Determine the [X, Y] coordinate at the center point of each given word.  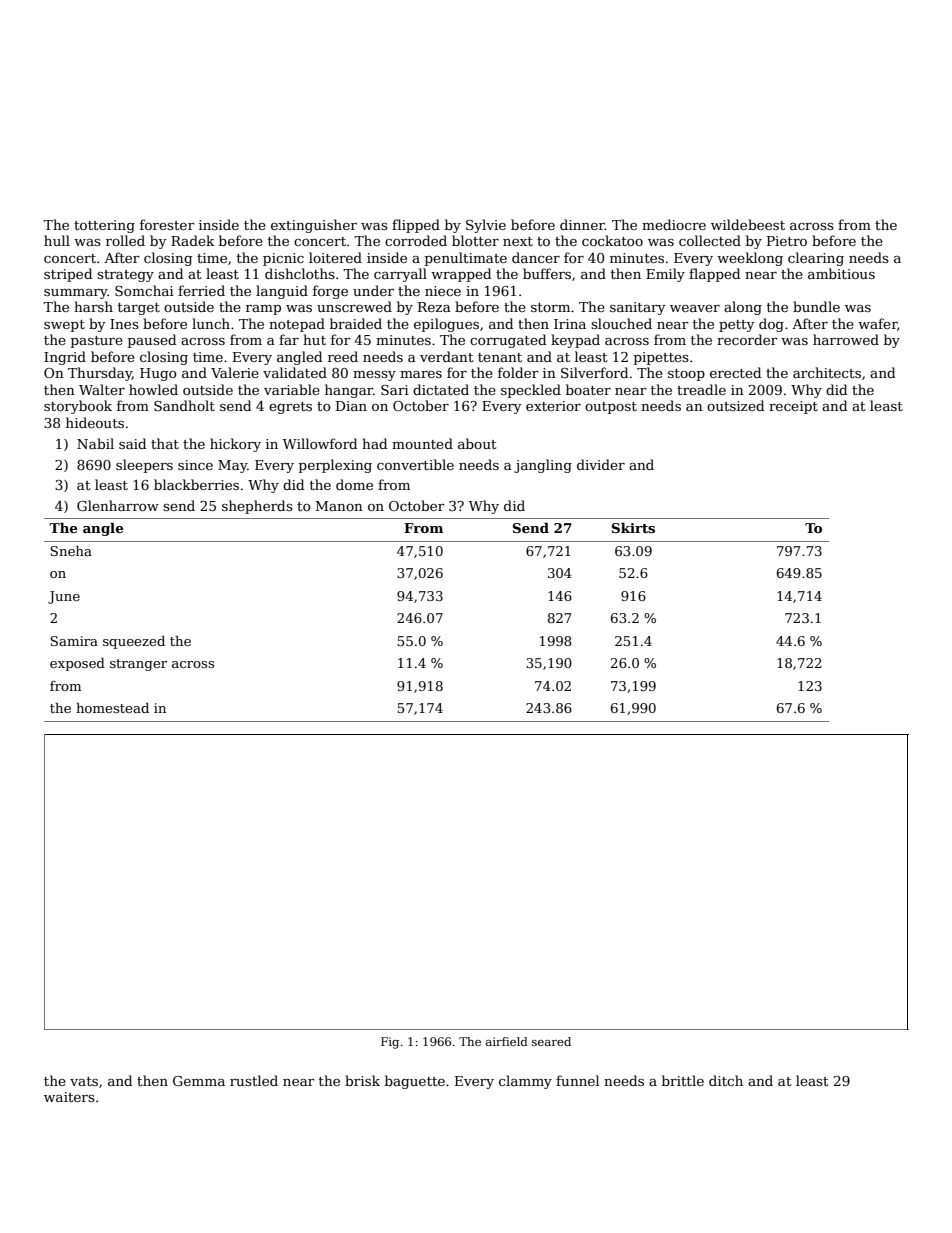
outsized [735, 405]
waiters [69, 1097]
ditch [726, 1080]
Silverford [594, 372]
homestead [112, 708]
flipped [416, 226]
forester [167, 224]
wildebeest [748, 224]
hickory [235, 445]
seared [551, 1041]
